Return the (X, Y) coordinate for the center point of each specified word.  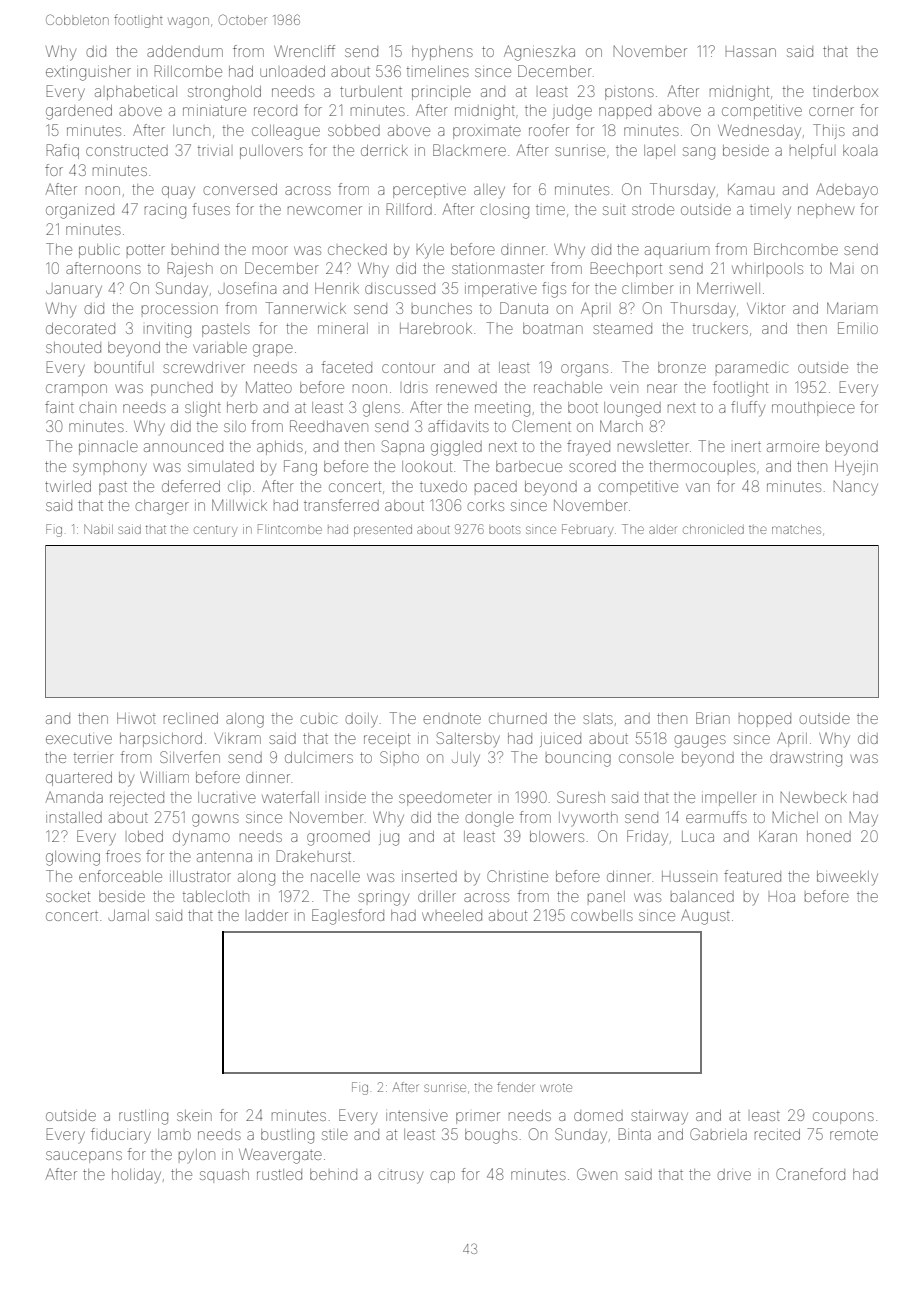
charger (162, 507)
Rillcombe (188, 71)
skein (194, 1115)
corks (485, 505)
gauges (700, 741)
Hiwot (136, 718)
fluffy (748, 409)
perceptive (429, 192)
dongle (489, 819)
